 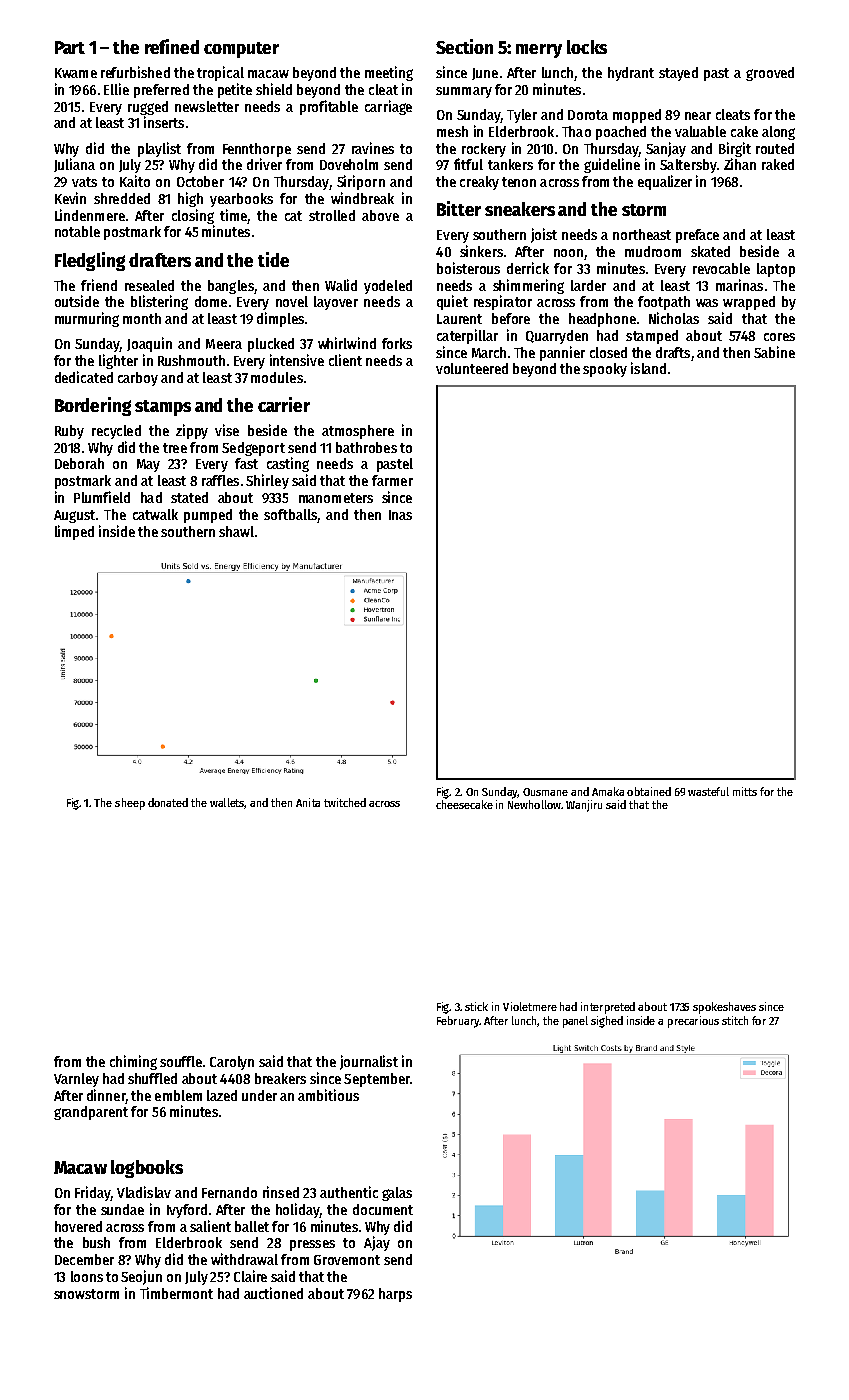 What do you see at coordinates (511, 318) in the screenshot?
I see `before` at bounding box center [511, 318].
